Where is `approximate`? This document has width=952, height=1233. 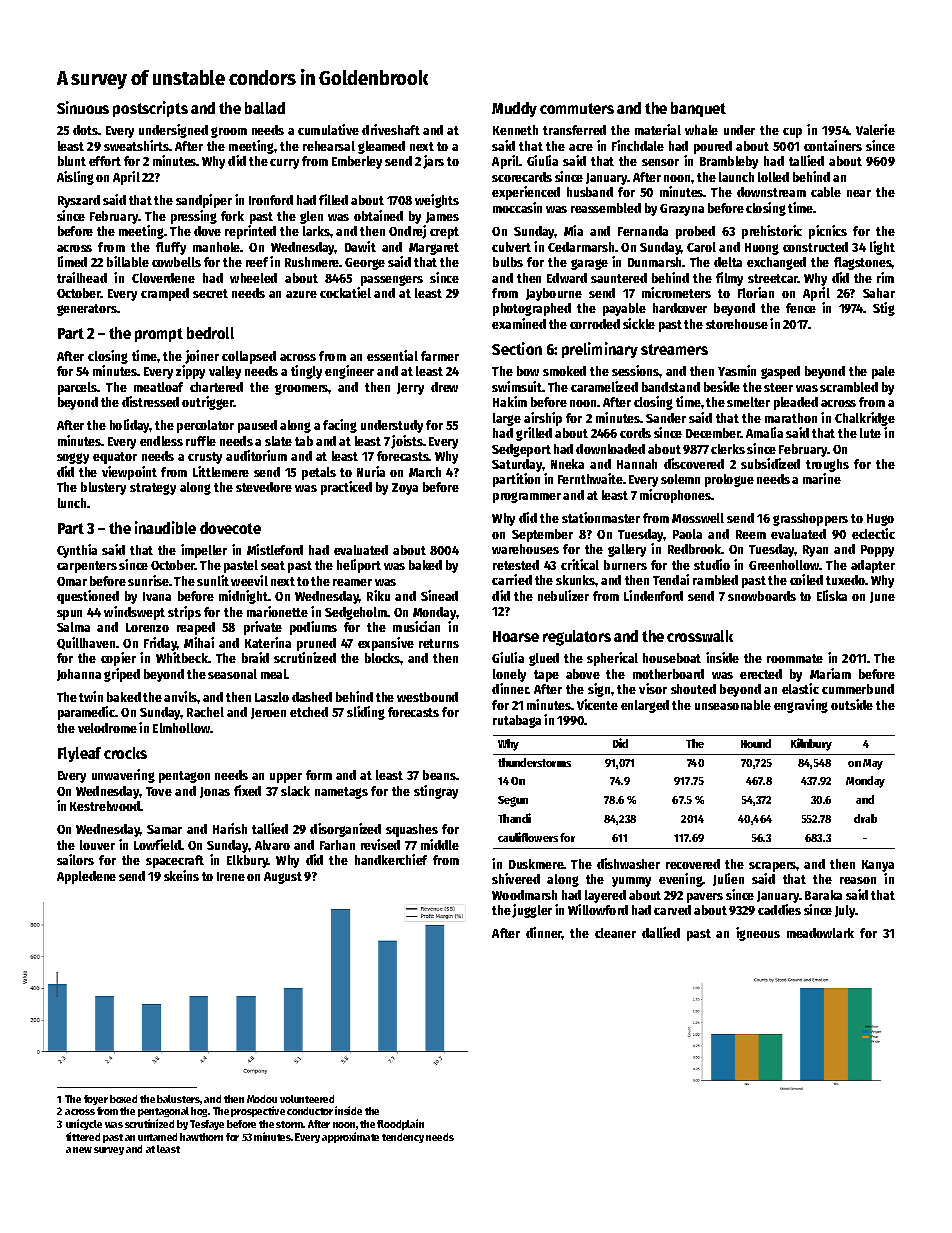
approximate is located at coordinates (350, 1137).
